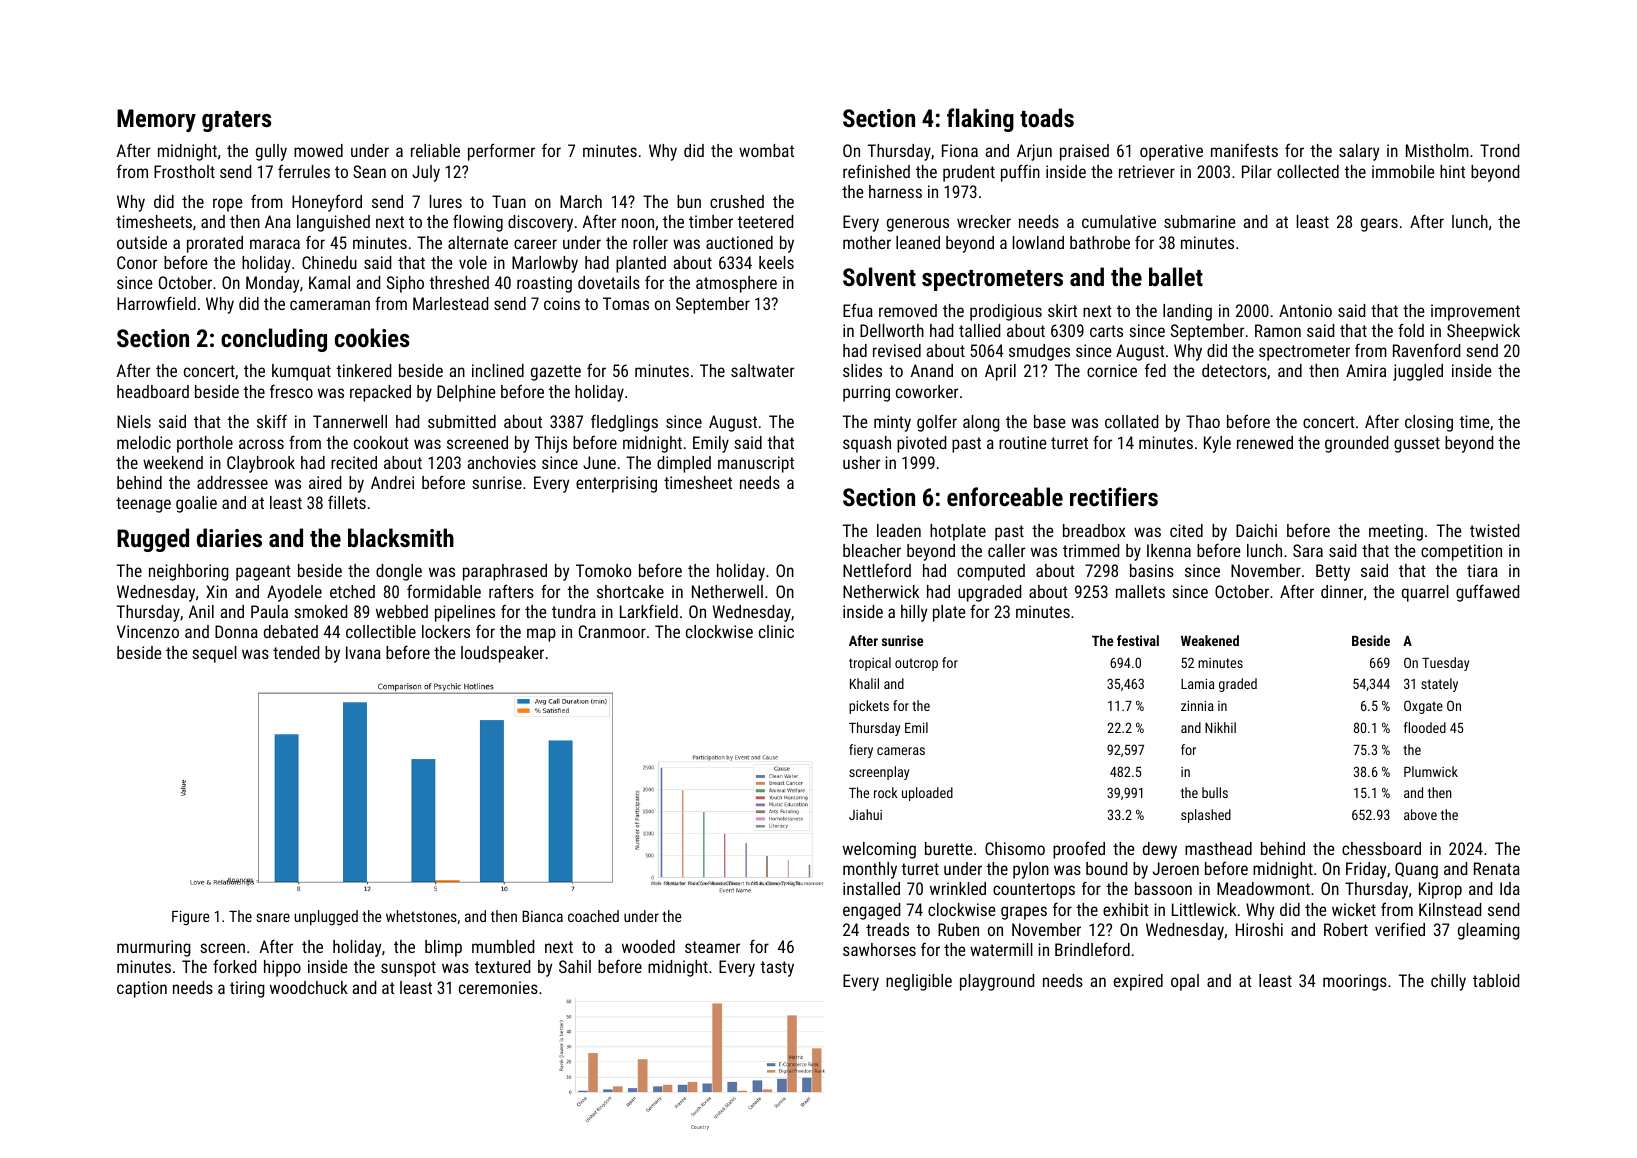  I want to click on enterprising, so click(616, 484).
